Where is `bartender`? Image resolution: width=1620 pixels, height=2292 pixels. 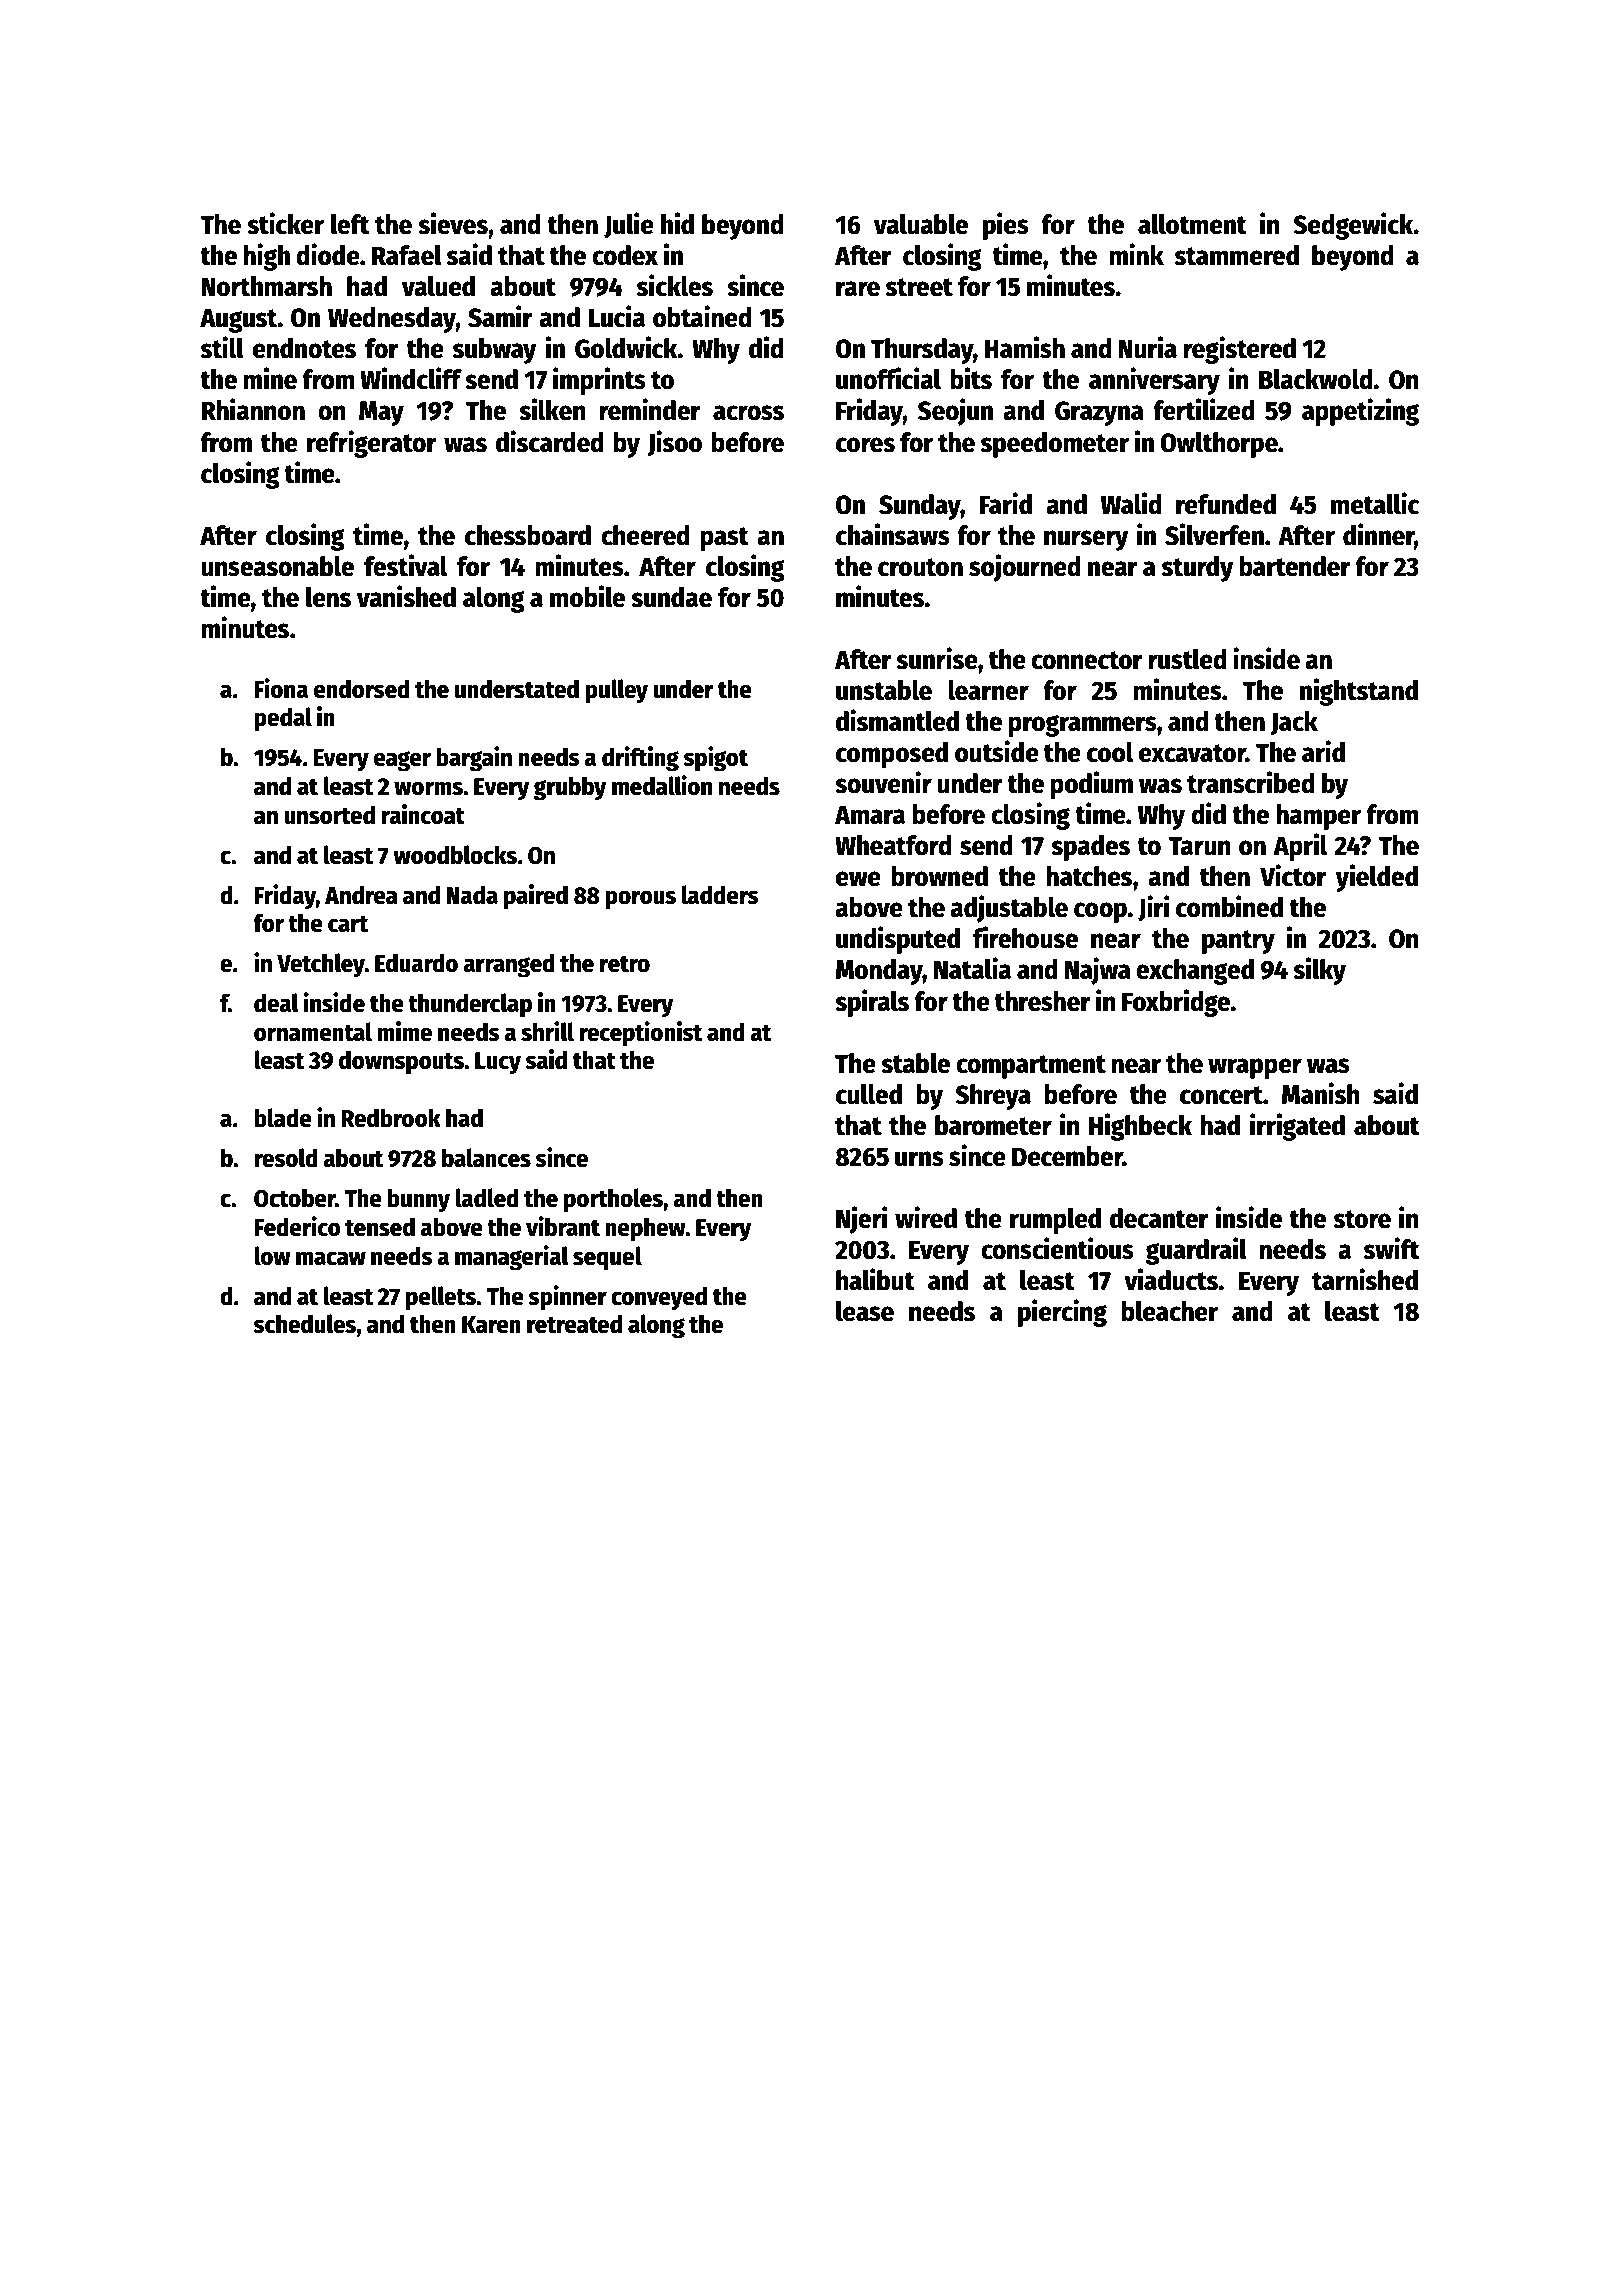 bartender is located at coordinates (1295, 566).
